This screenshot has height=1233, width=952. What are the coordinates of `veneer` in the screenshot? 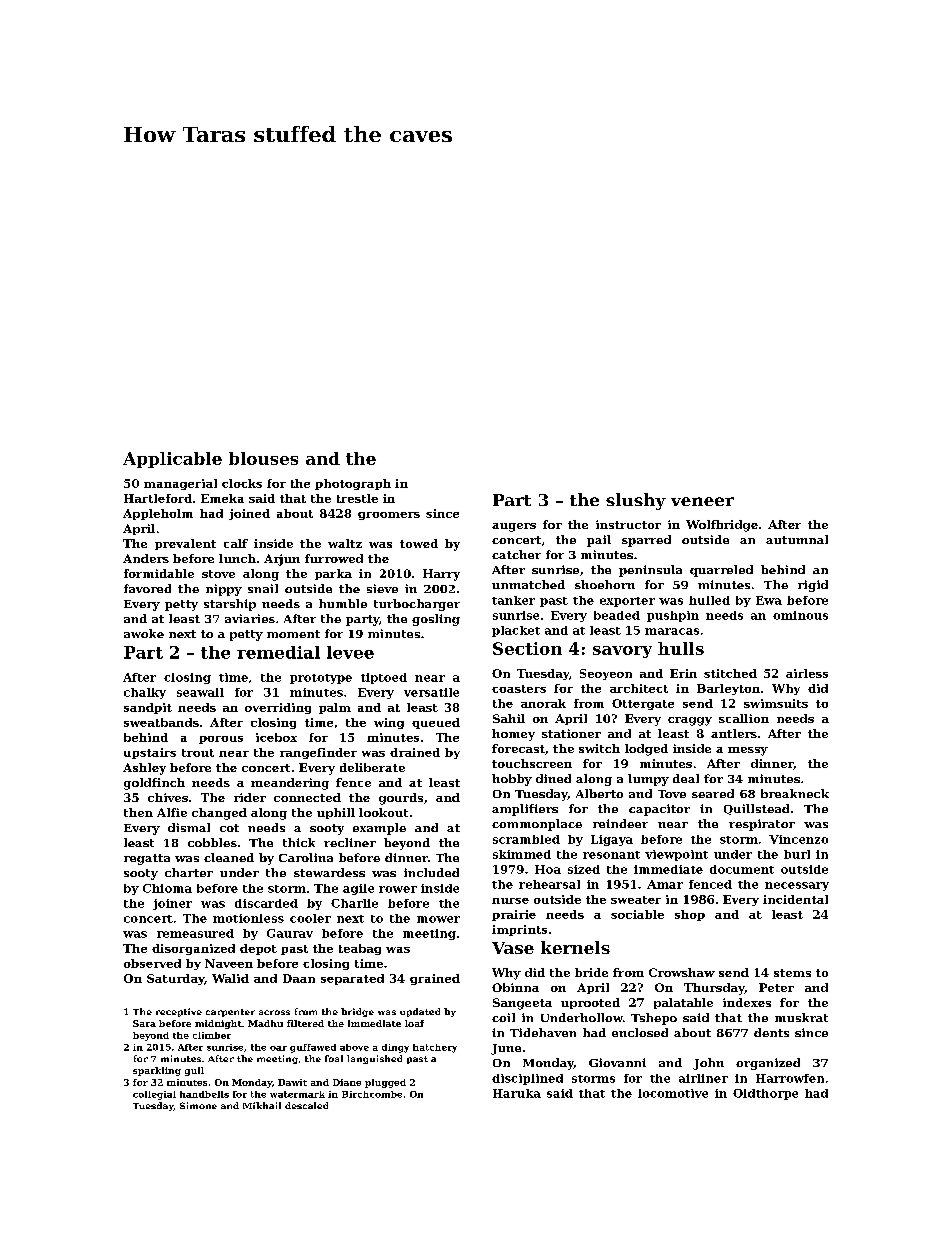 It's located at (702, 501).
